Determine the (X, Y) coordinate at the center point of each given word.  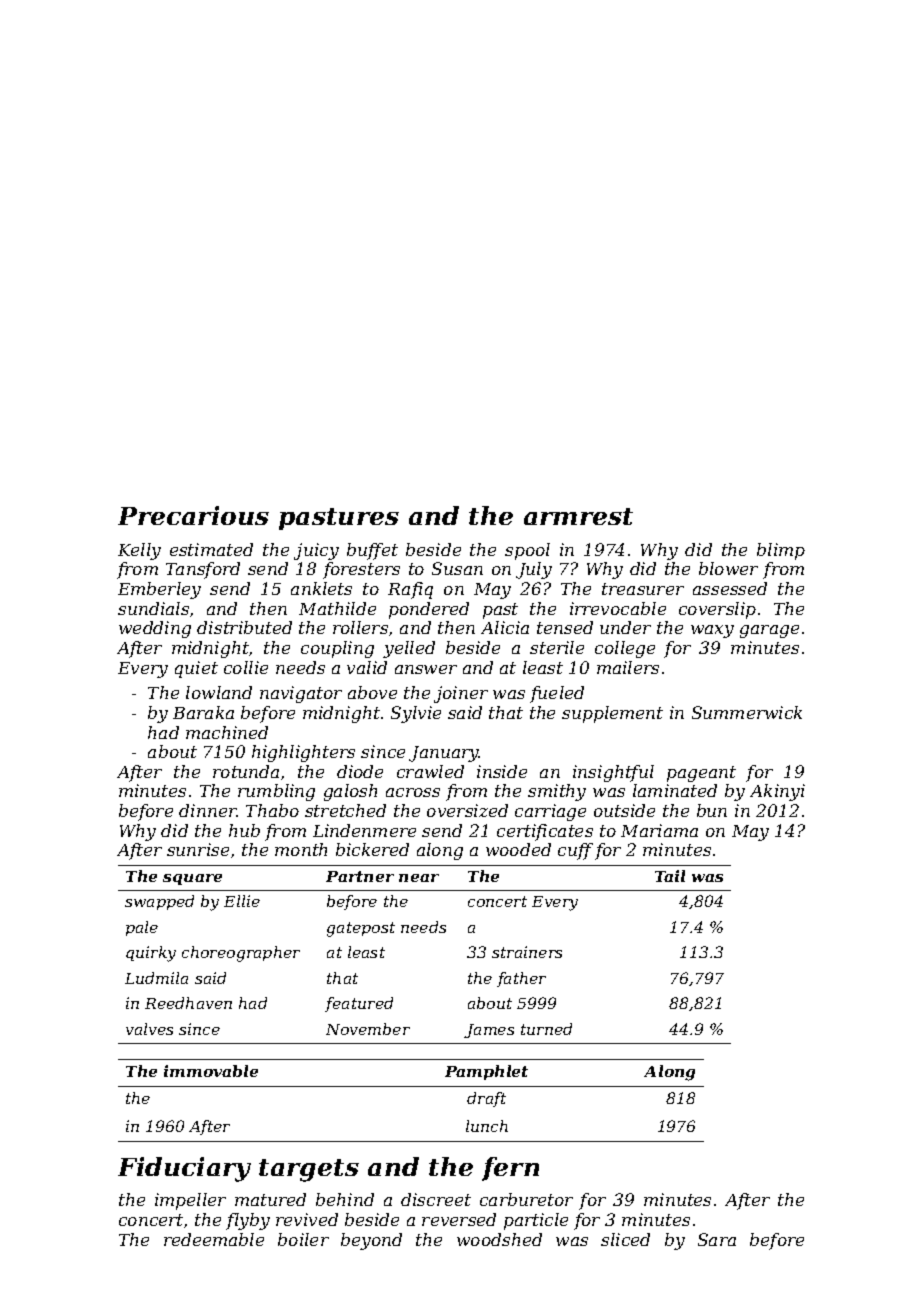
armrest (578, 516)
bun (712, 810)
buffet (372, 551)
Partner (360, 876)
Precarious (193, 515)
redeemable (214, 1239)
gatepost (361, 929)
